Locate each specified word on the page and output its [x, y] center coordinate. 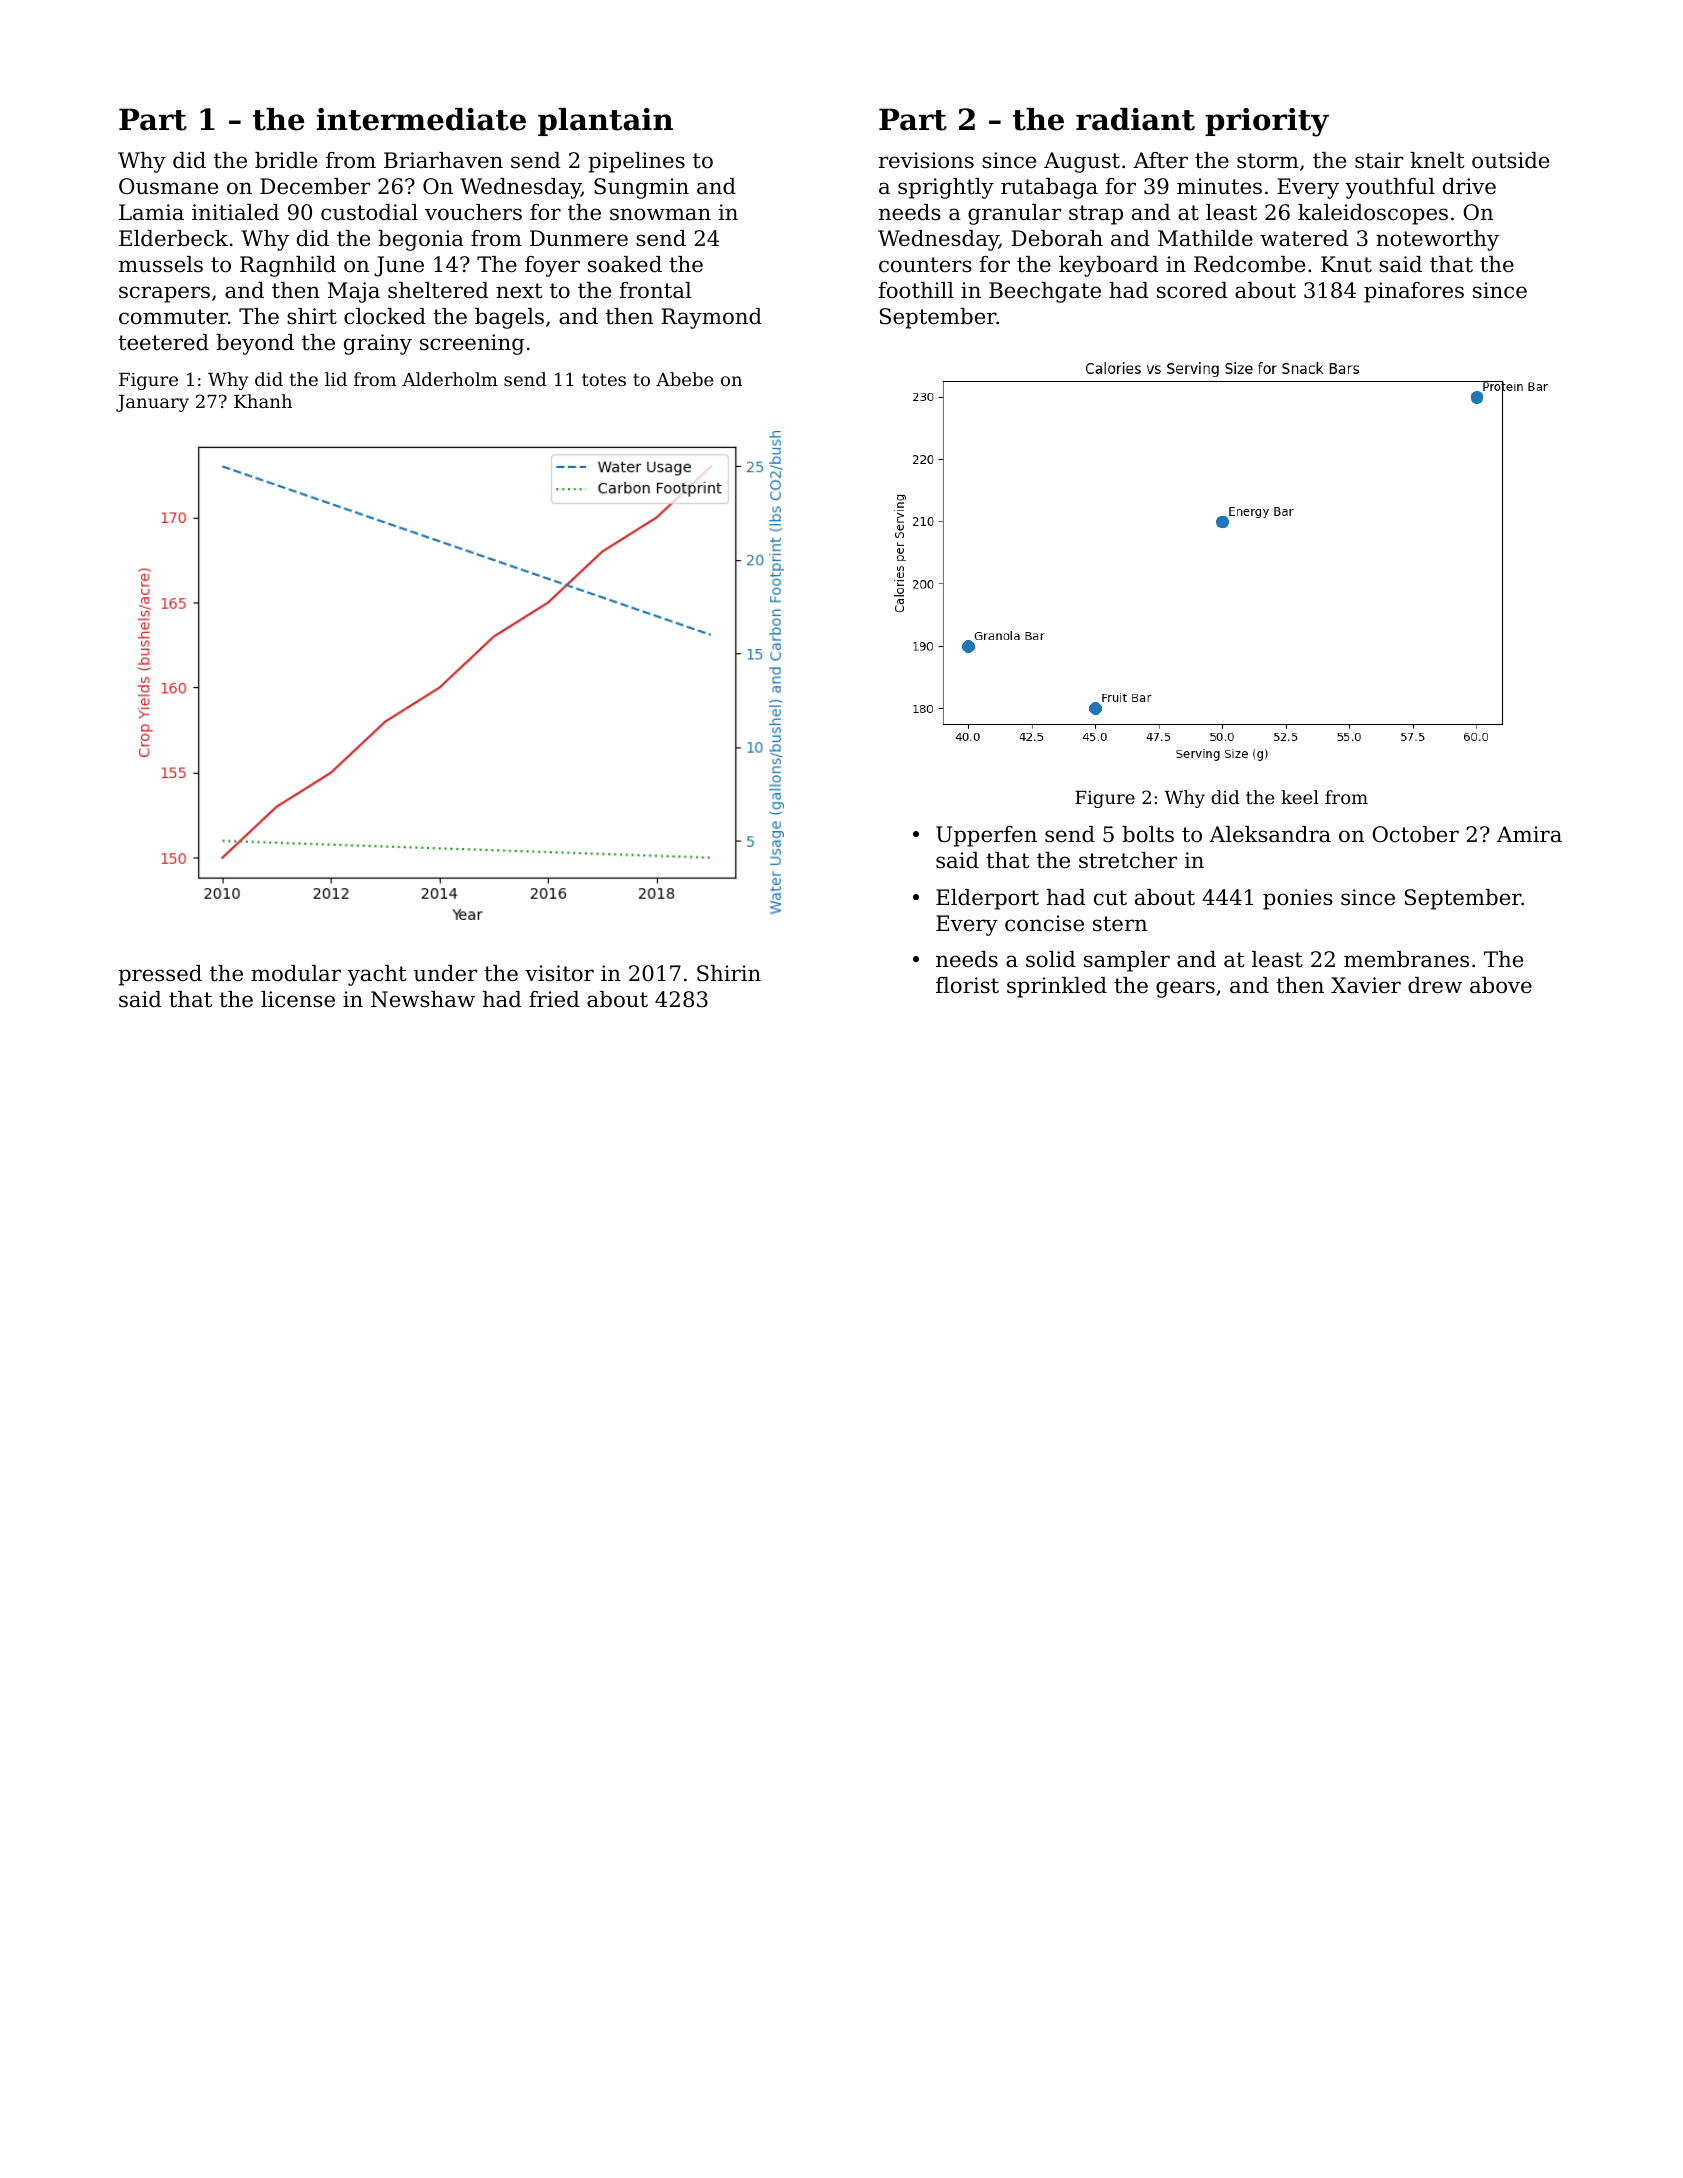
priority [1267, 122]
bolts [1148, 834]
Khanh [263, 401]
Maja [354, 292]
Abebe [684, 379]
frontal [655, 290]
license [298, 999]
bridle [286, 160]
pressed [160, 975]
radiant [1135, 119]
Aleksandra [1270, 834]
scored [1192, 290]
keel [1300, 797]
